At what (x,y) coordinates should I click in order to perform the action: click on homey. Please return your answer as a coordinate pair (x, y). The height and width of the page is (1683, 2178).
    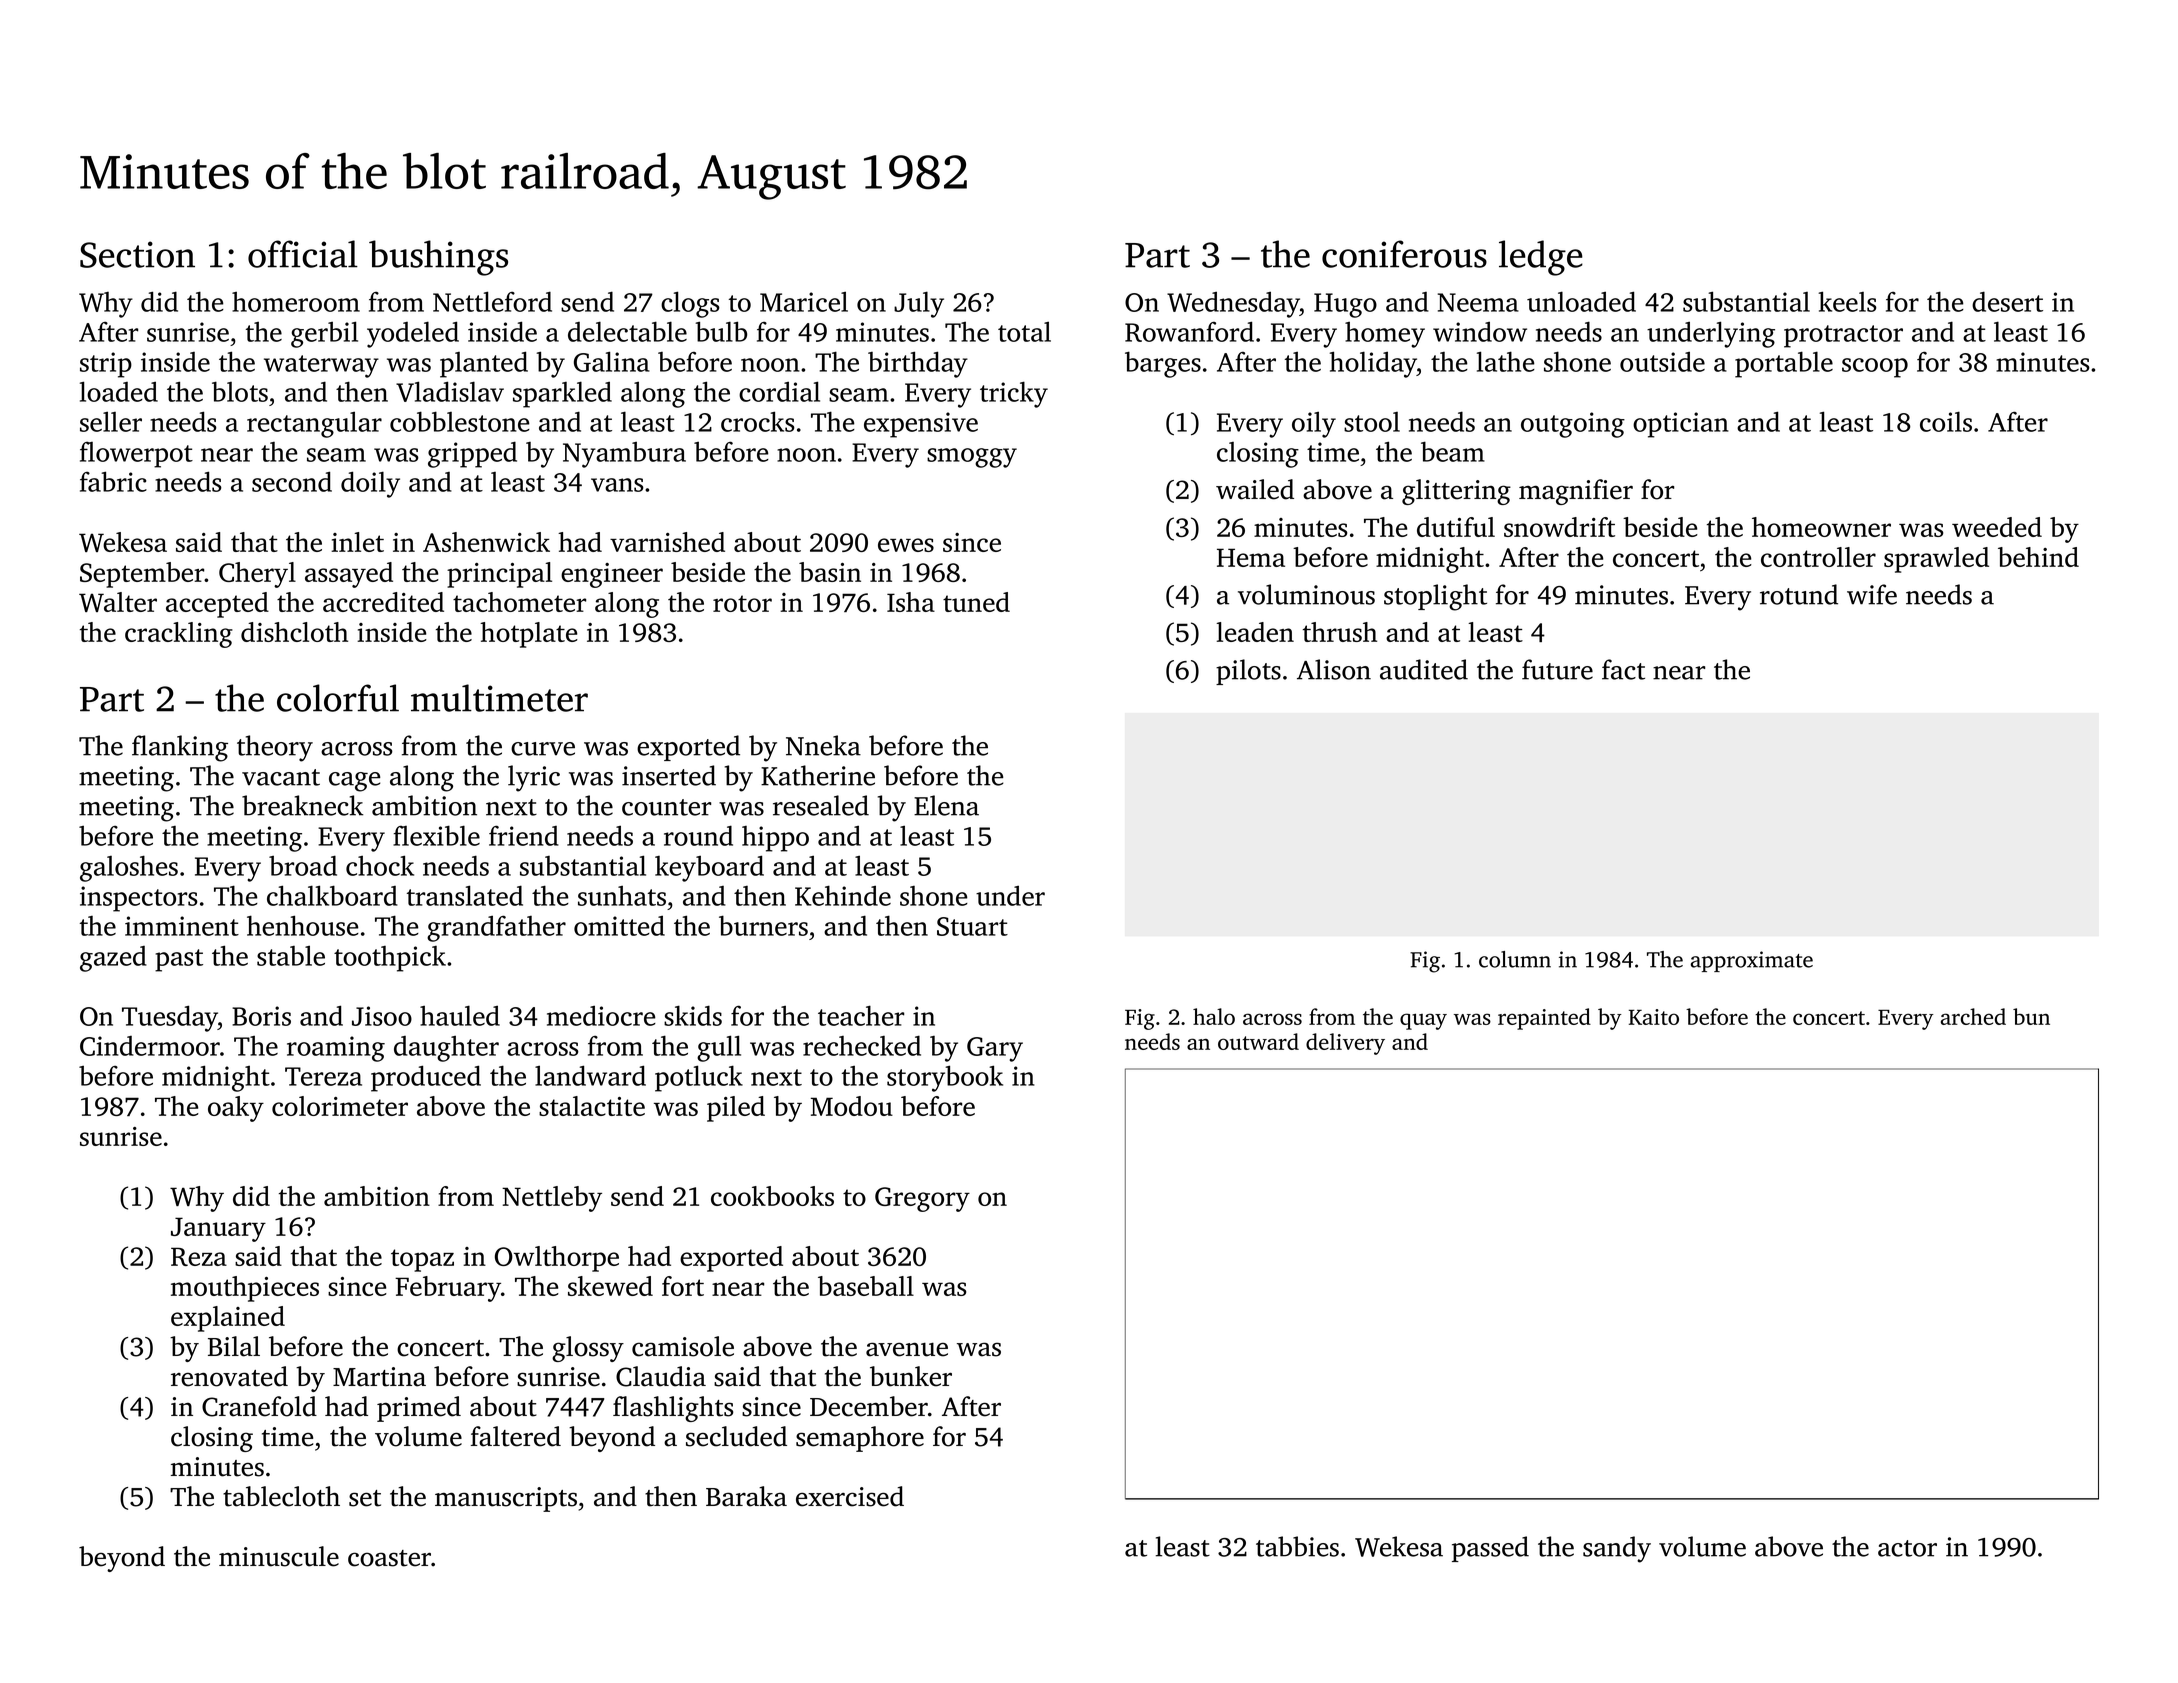
    Looking at the image, I should click on (1385, 335).
